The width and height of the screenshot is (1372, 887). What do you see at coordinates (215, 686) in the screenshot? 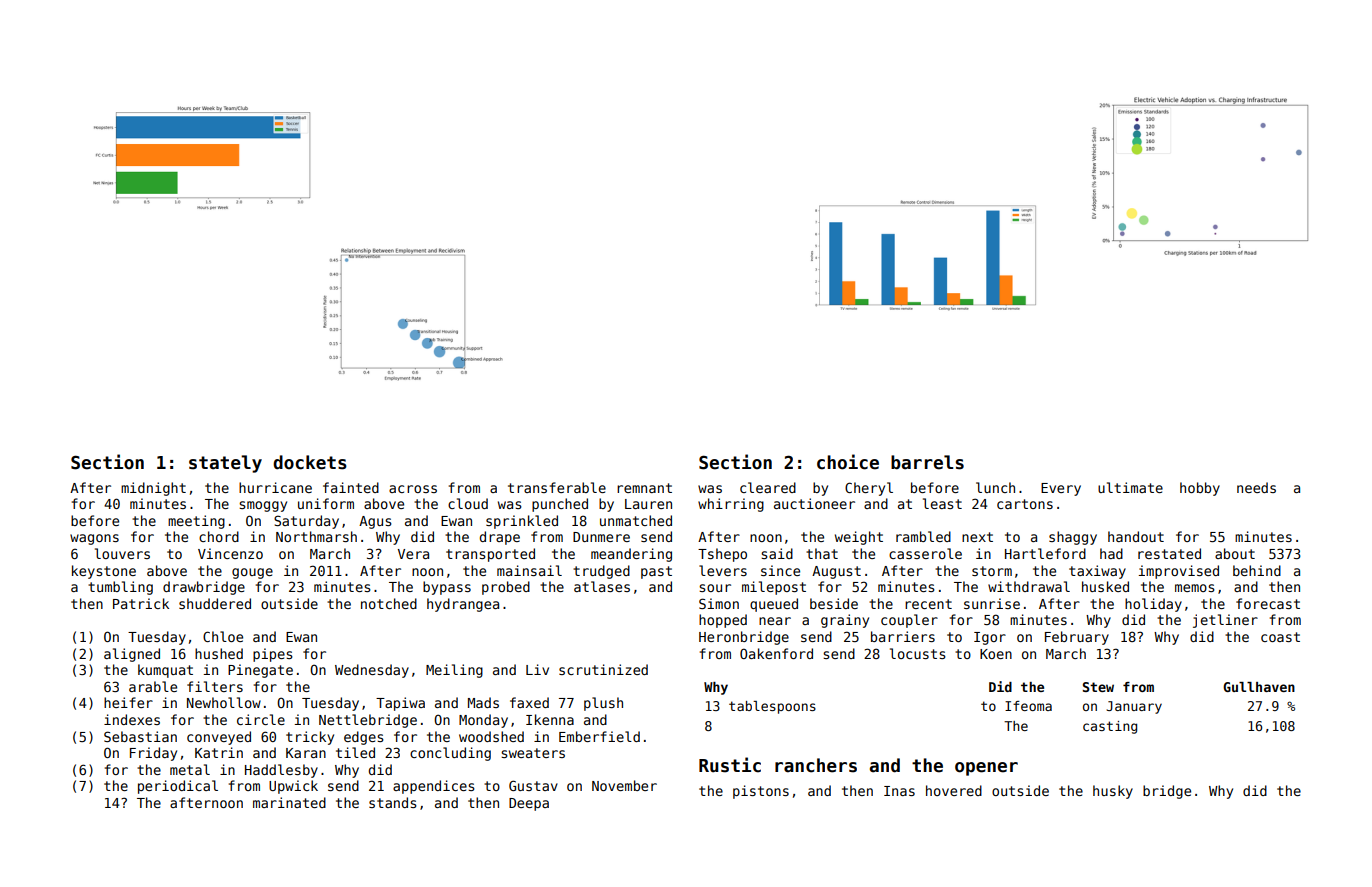
I see `filters` at bounding box center [215, 686].
